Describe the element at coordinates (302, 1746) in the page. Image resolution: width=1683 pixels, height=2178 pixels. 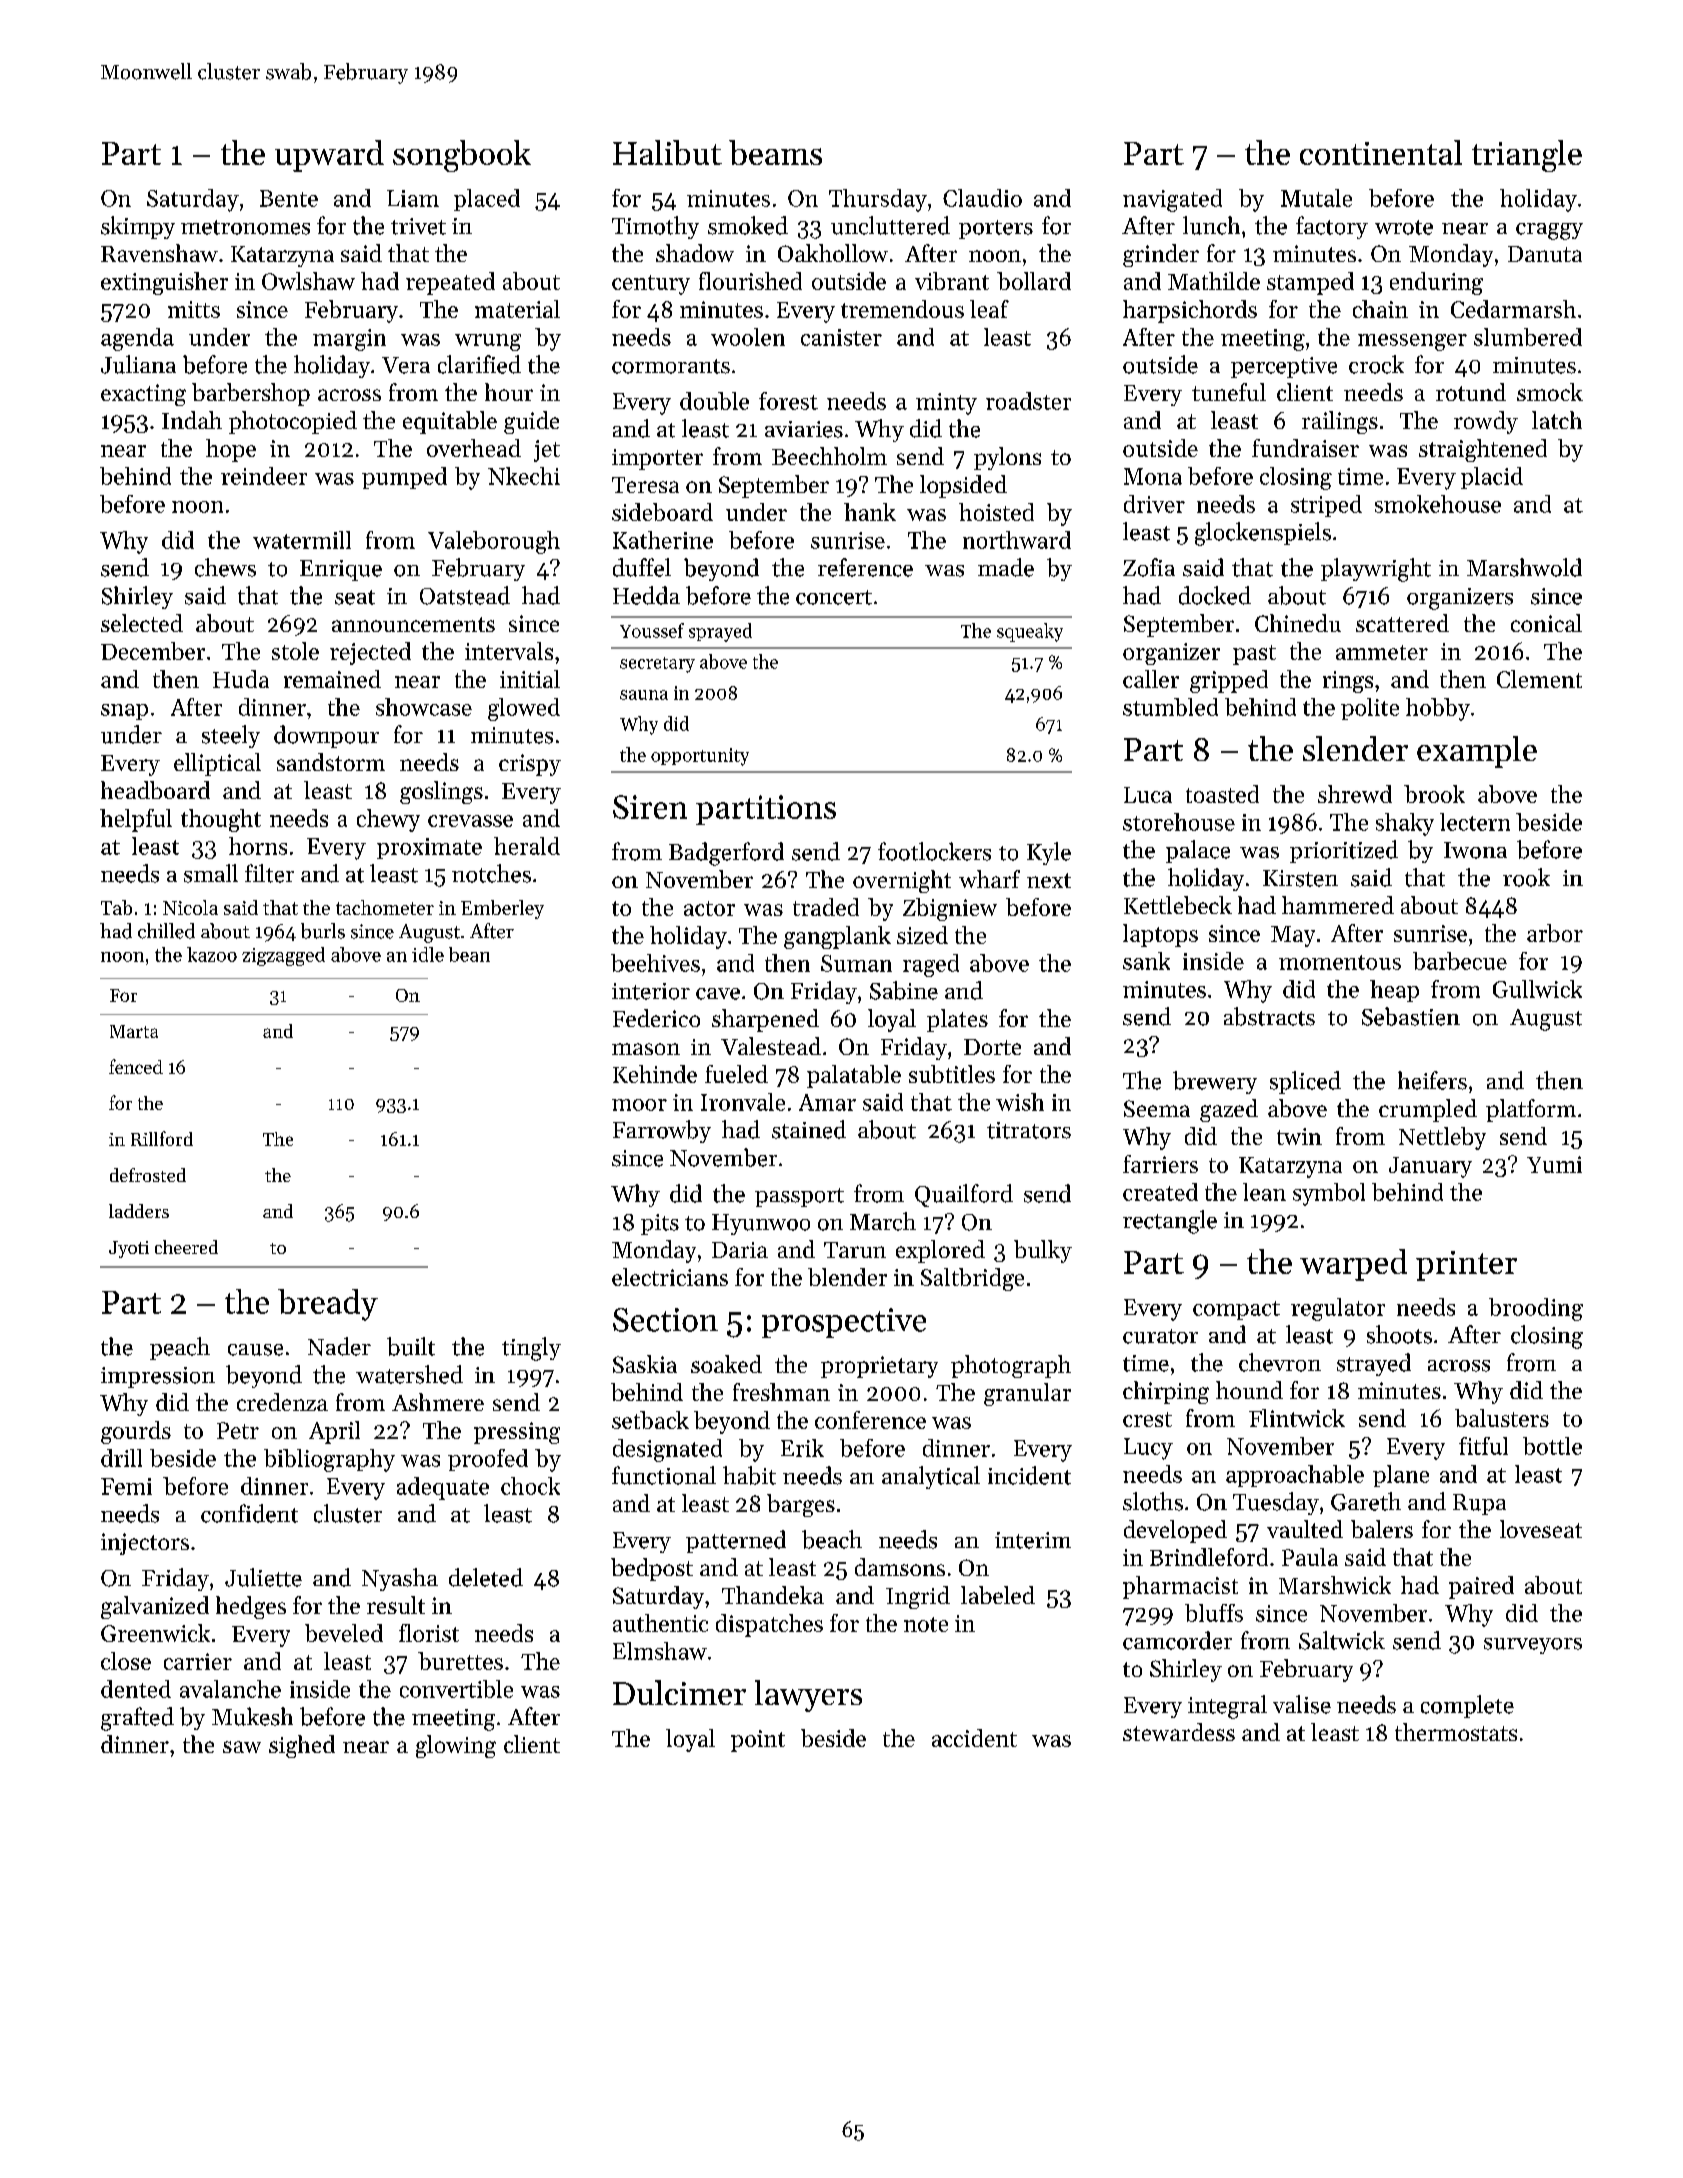
I see `sighed` at that location.
